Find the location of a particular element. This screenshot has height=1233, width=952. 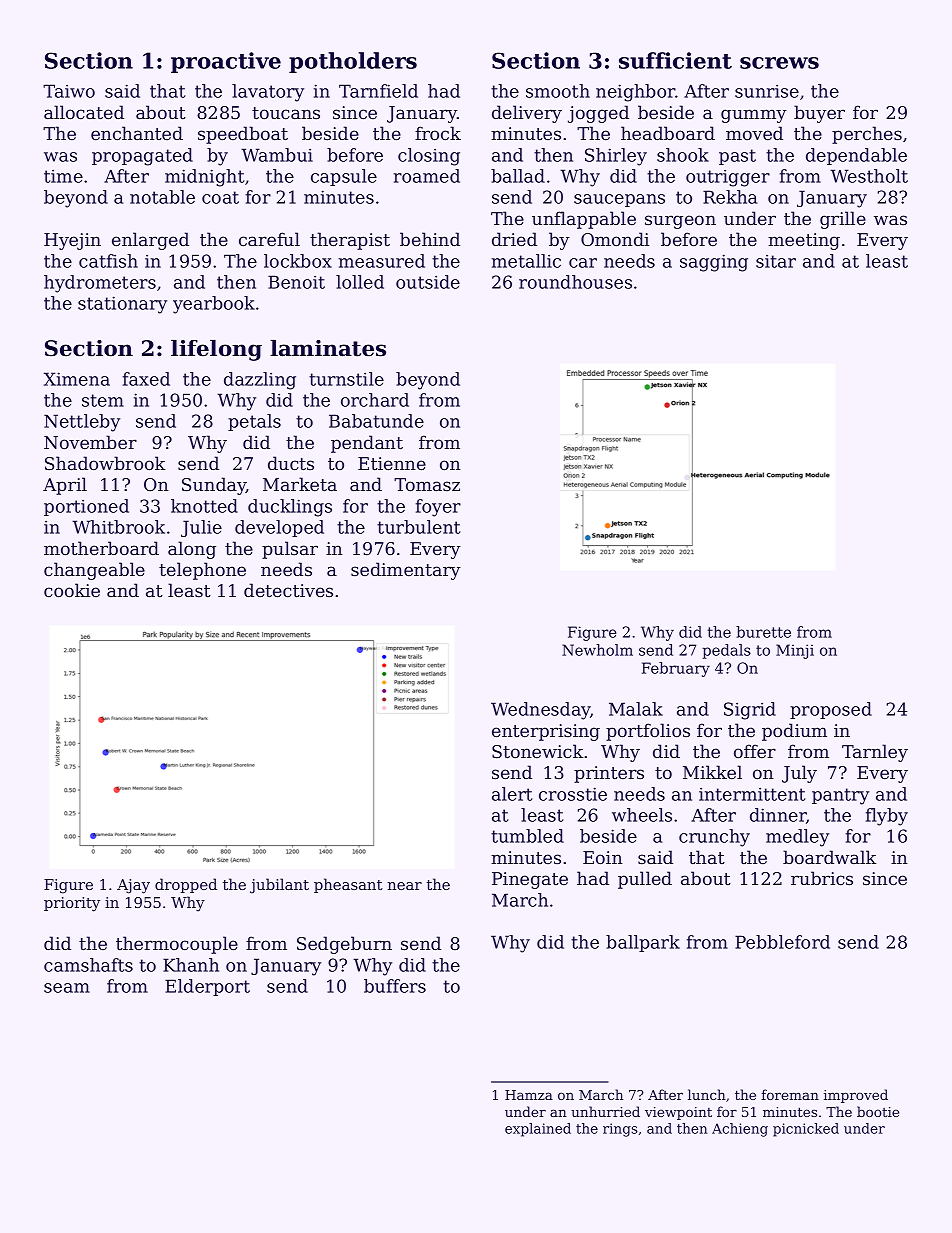

buyer is located at coordinates (819, 114).
